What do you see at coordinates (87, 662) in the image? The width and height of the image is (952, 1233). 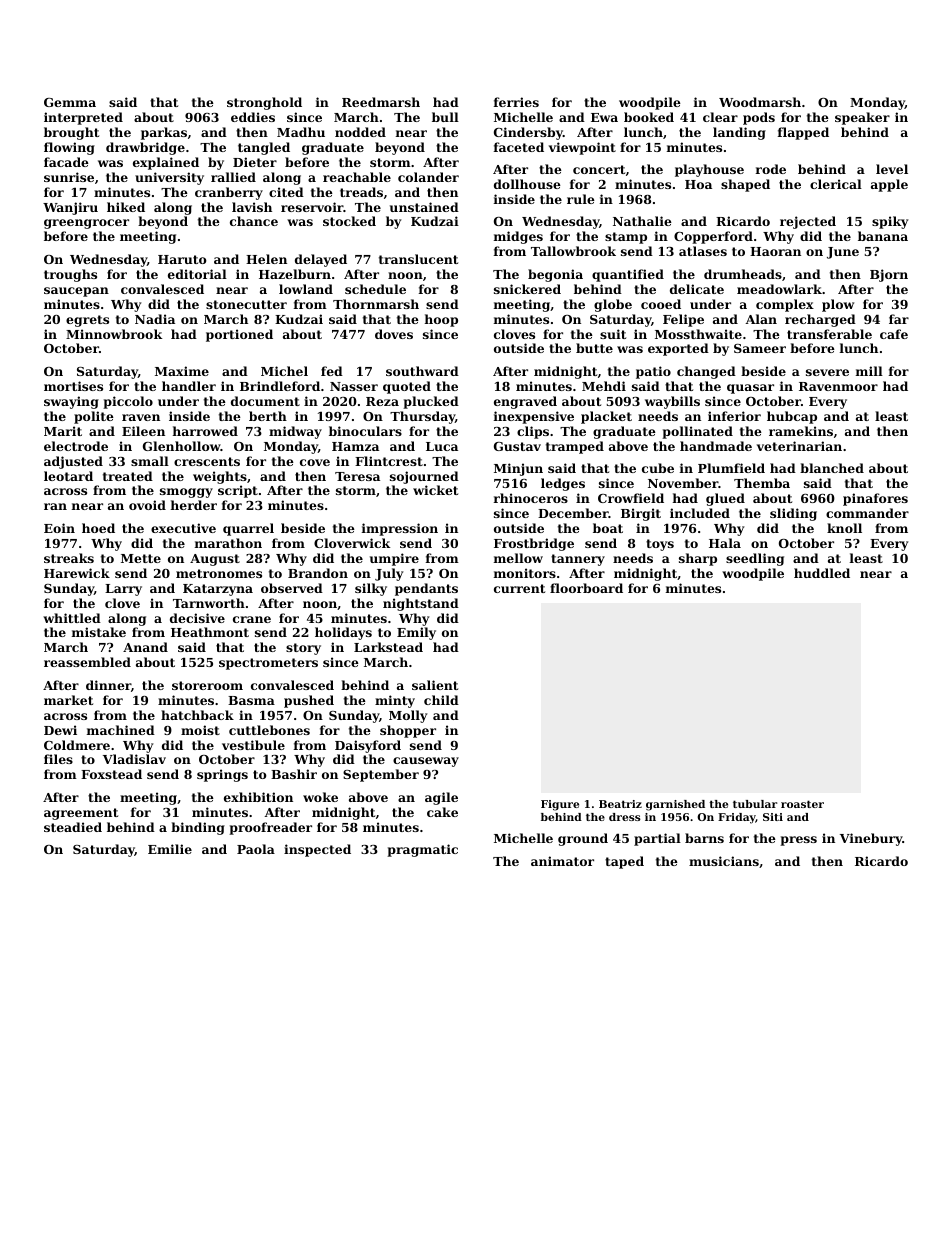 I see `reassembled` at bounding box center [87, 662].
